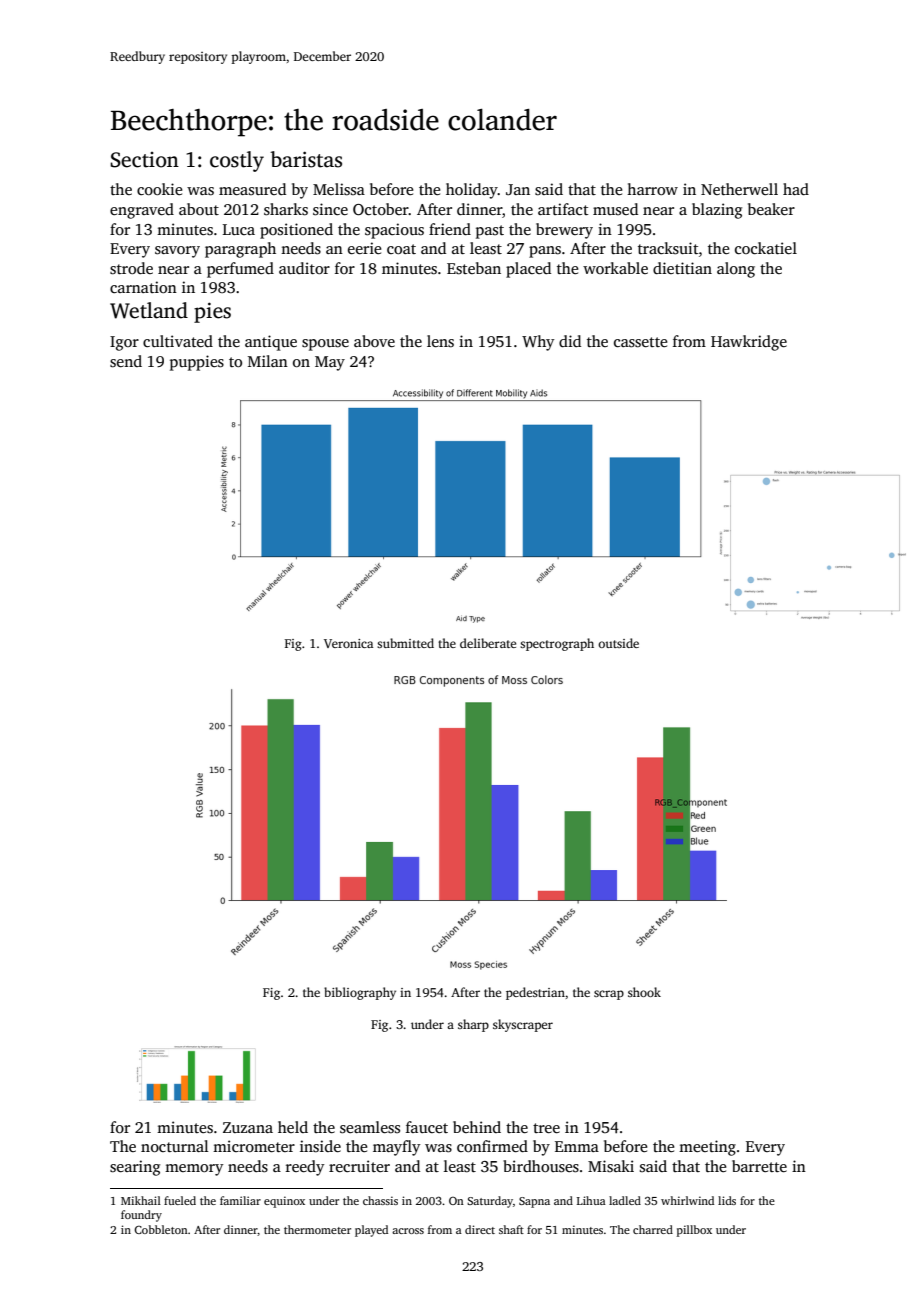 Image resolution: width=924 pixels, height=1308 pixels. Describe the element at coordinates (161, 1229) in the document. I see `Cobbleton` at that location.
